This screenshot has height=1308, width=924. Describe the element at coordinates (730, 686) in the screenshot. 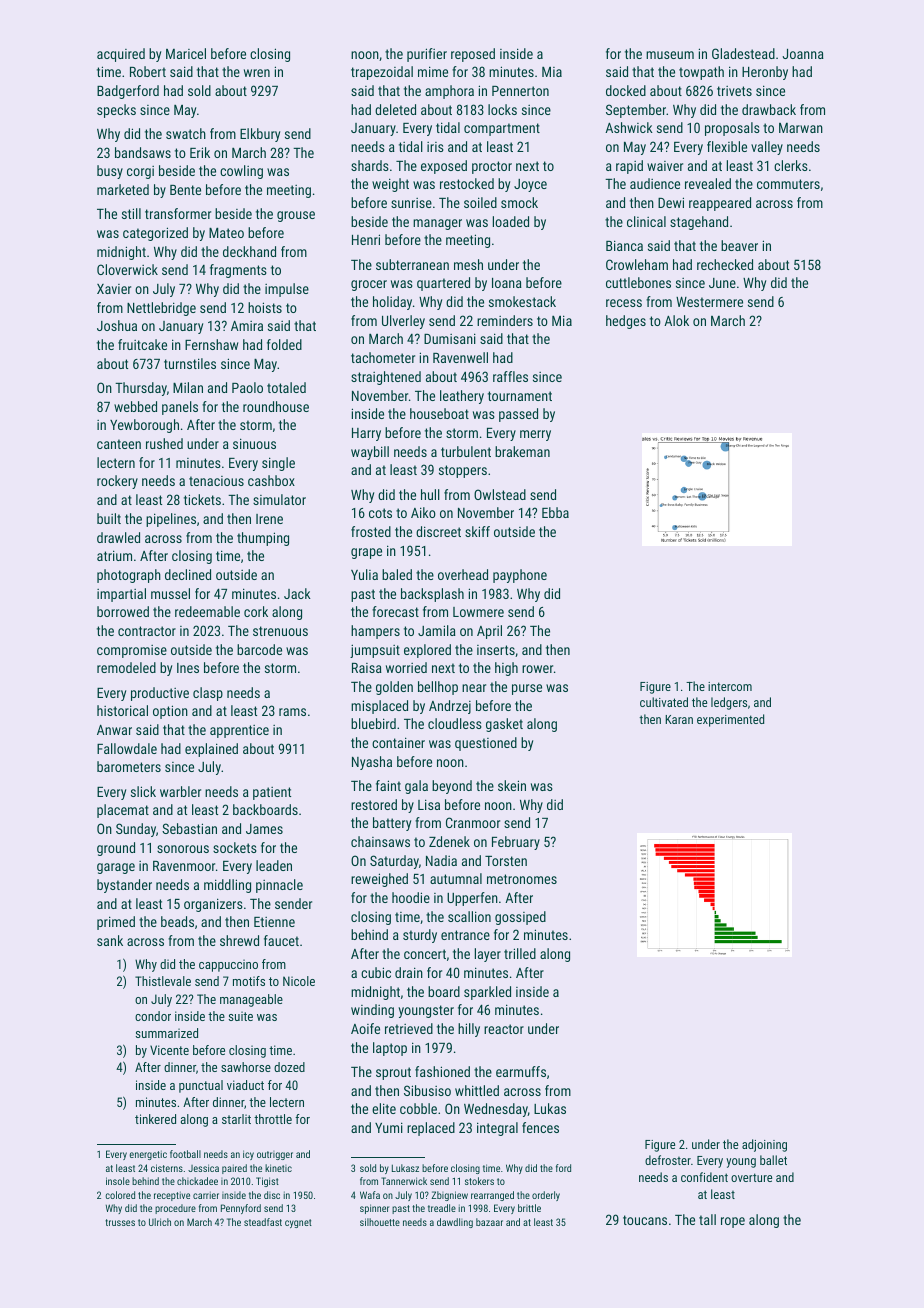

I see `intercom` at that location.
